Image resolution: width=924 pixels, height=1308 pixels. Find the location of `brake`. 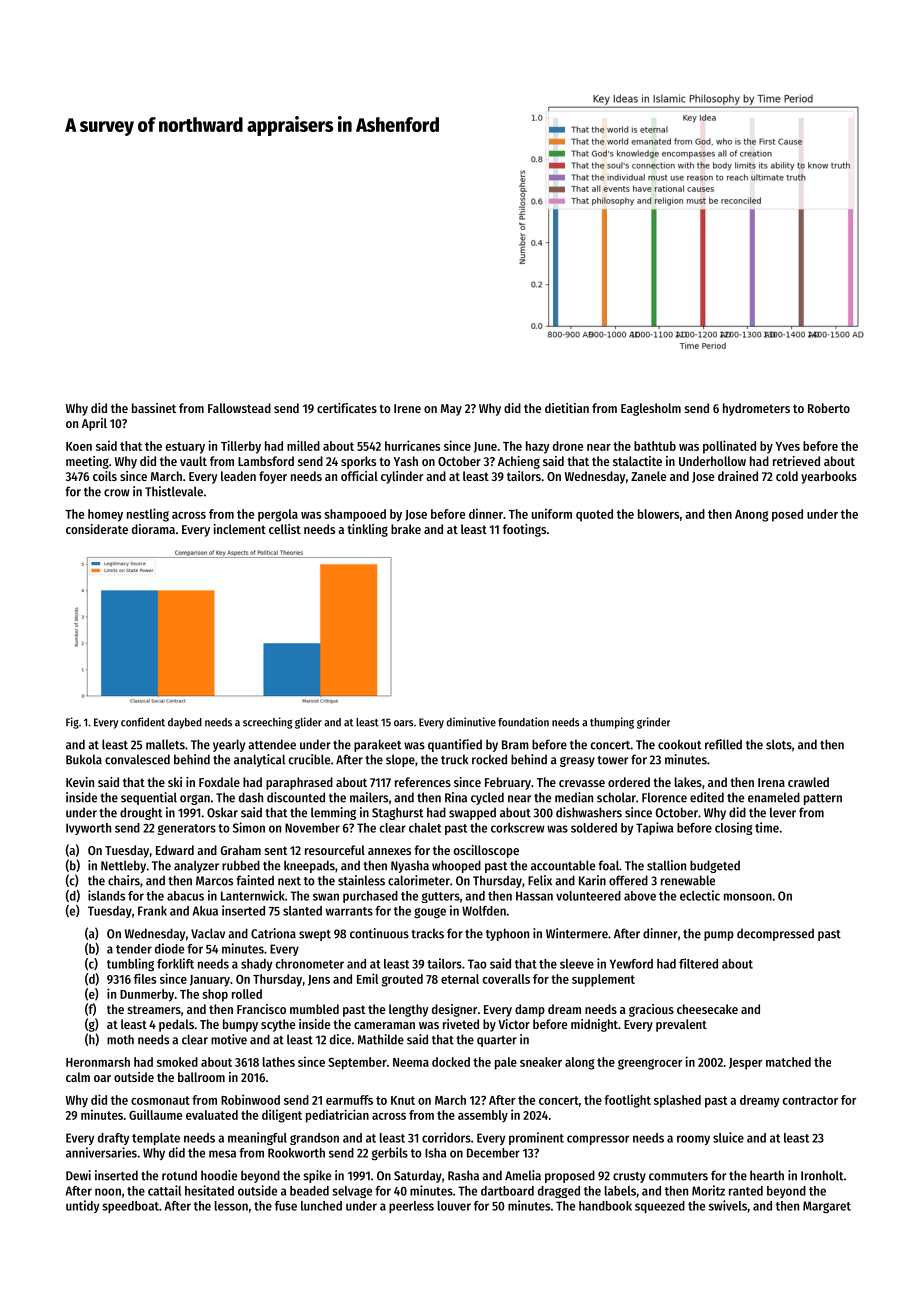

brake is located at coordinates (406, 529).
